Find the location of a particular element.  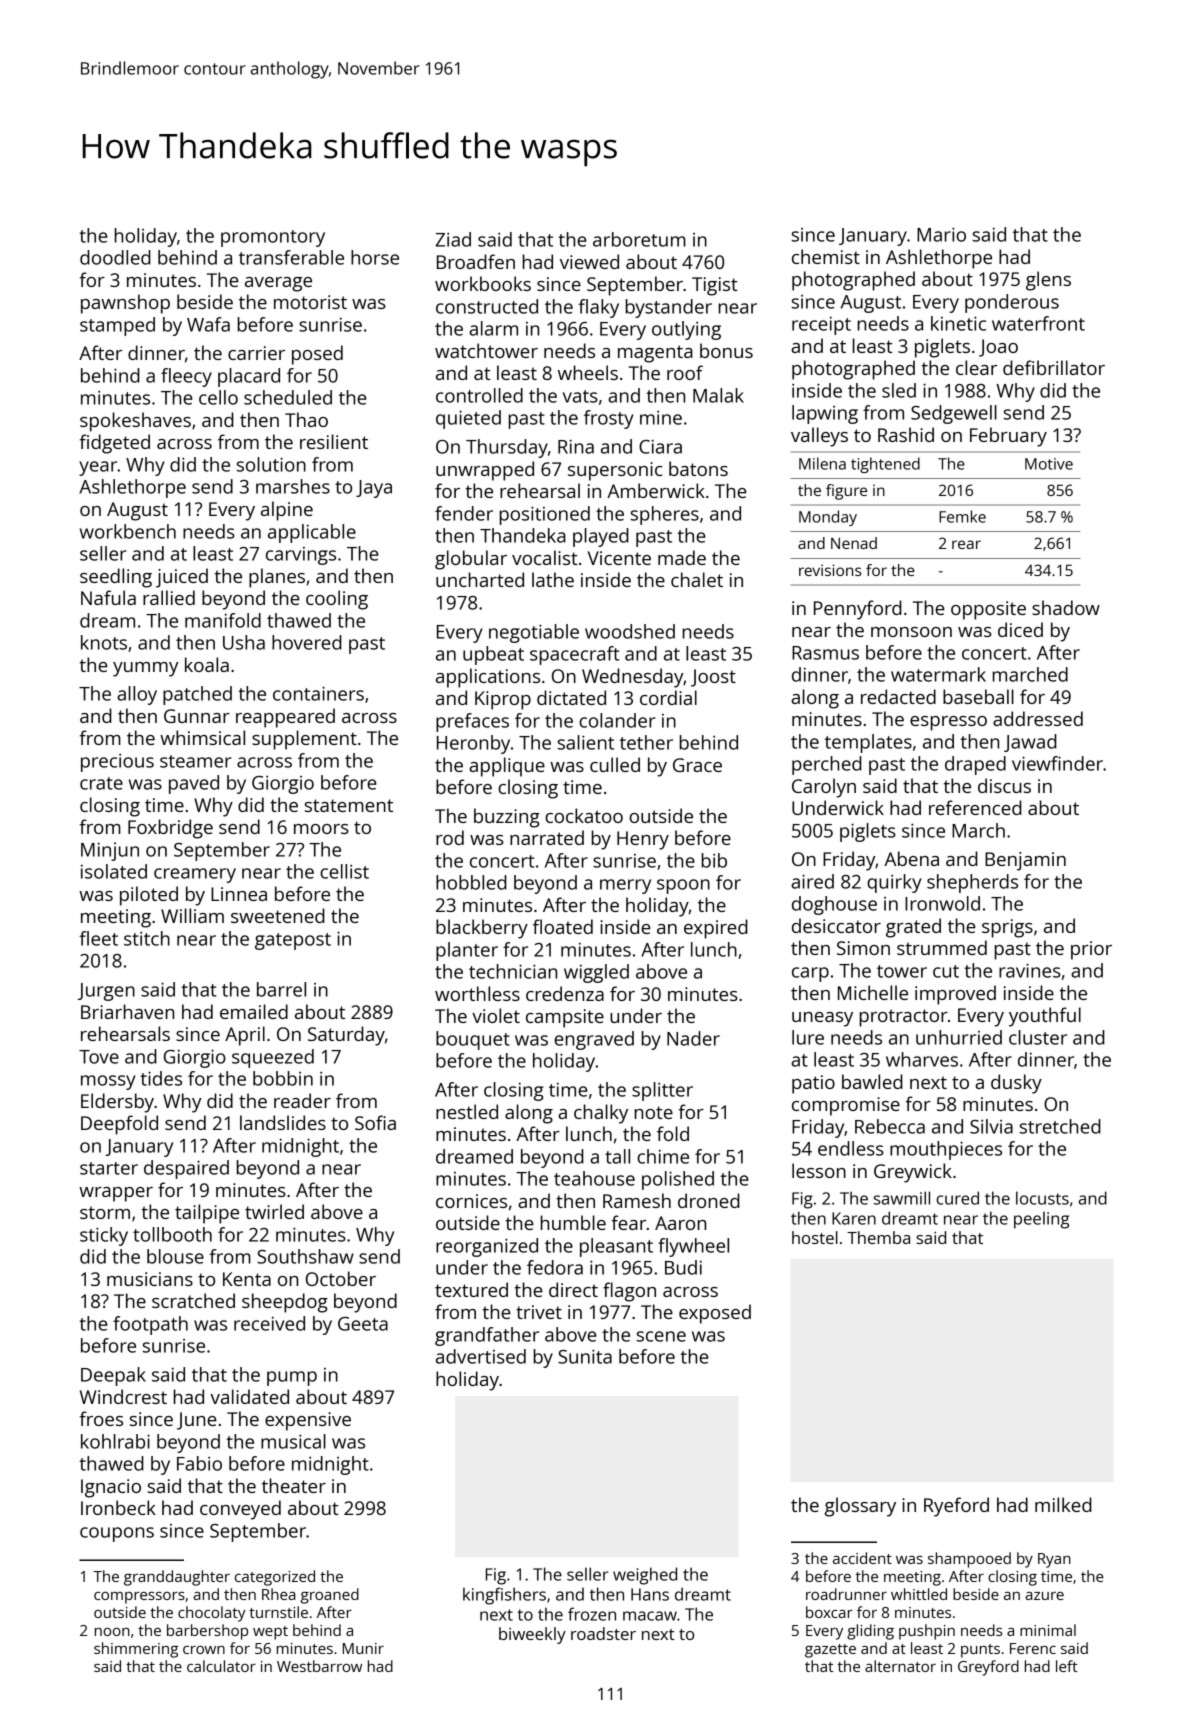

Budi is located at coordinates (683, 1267).
